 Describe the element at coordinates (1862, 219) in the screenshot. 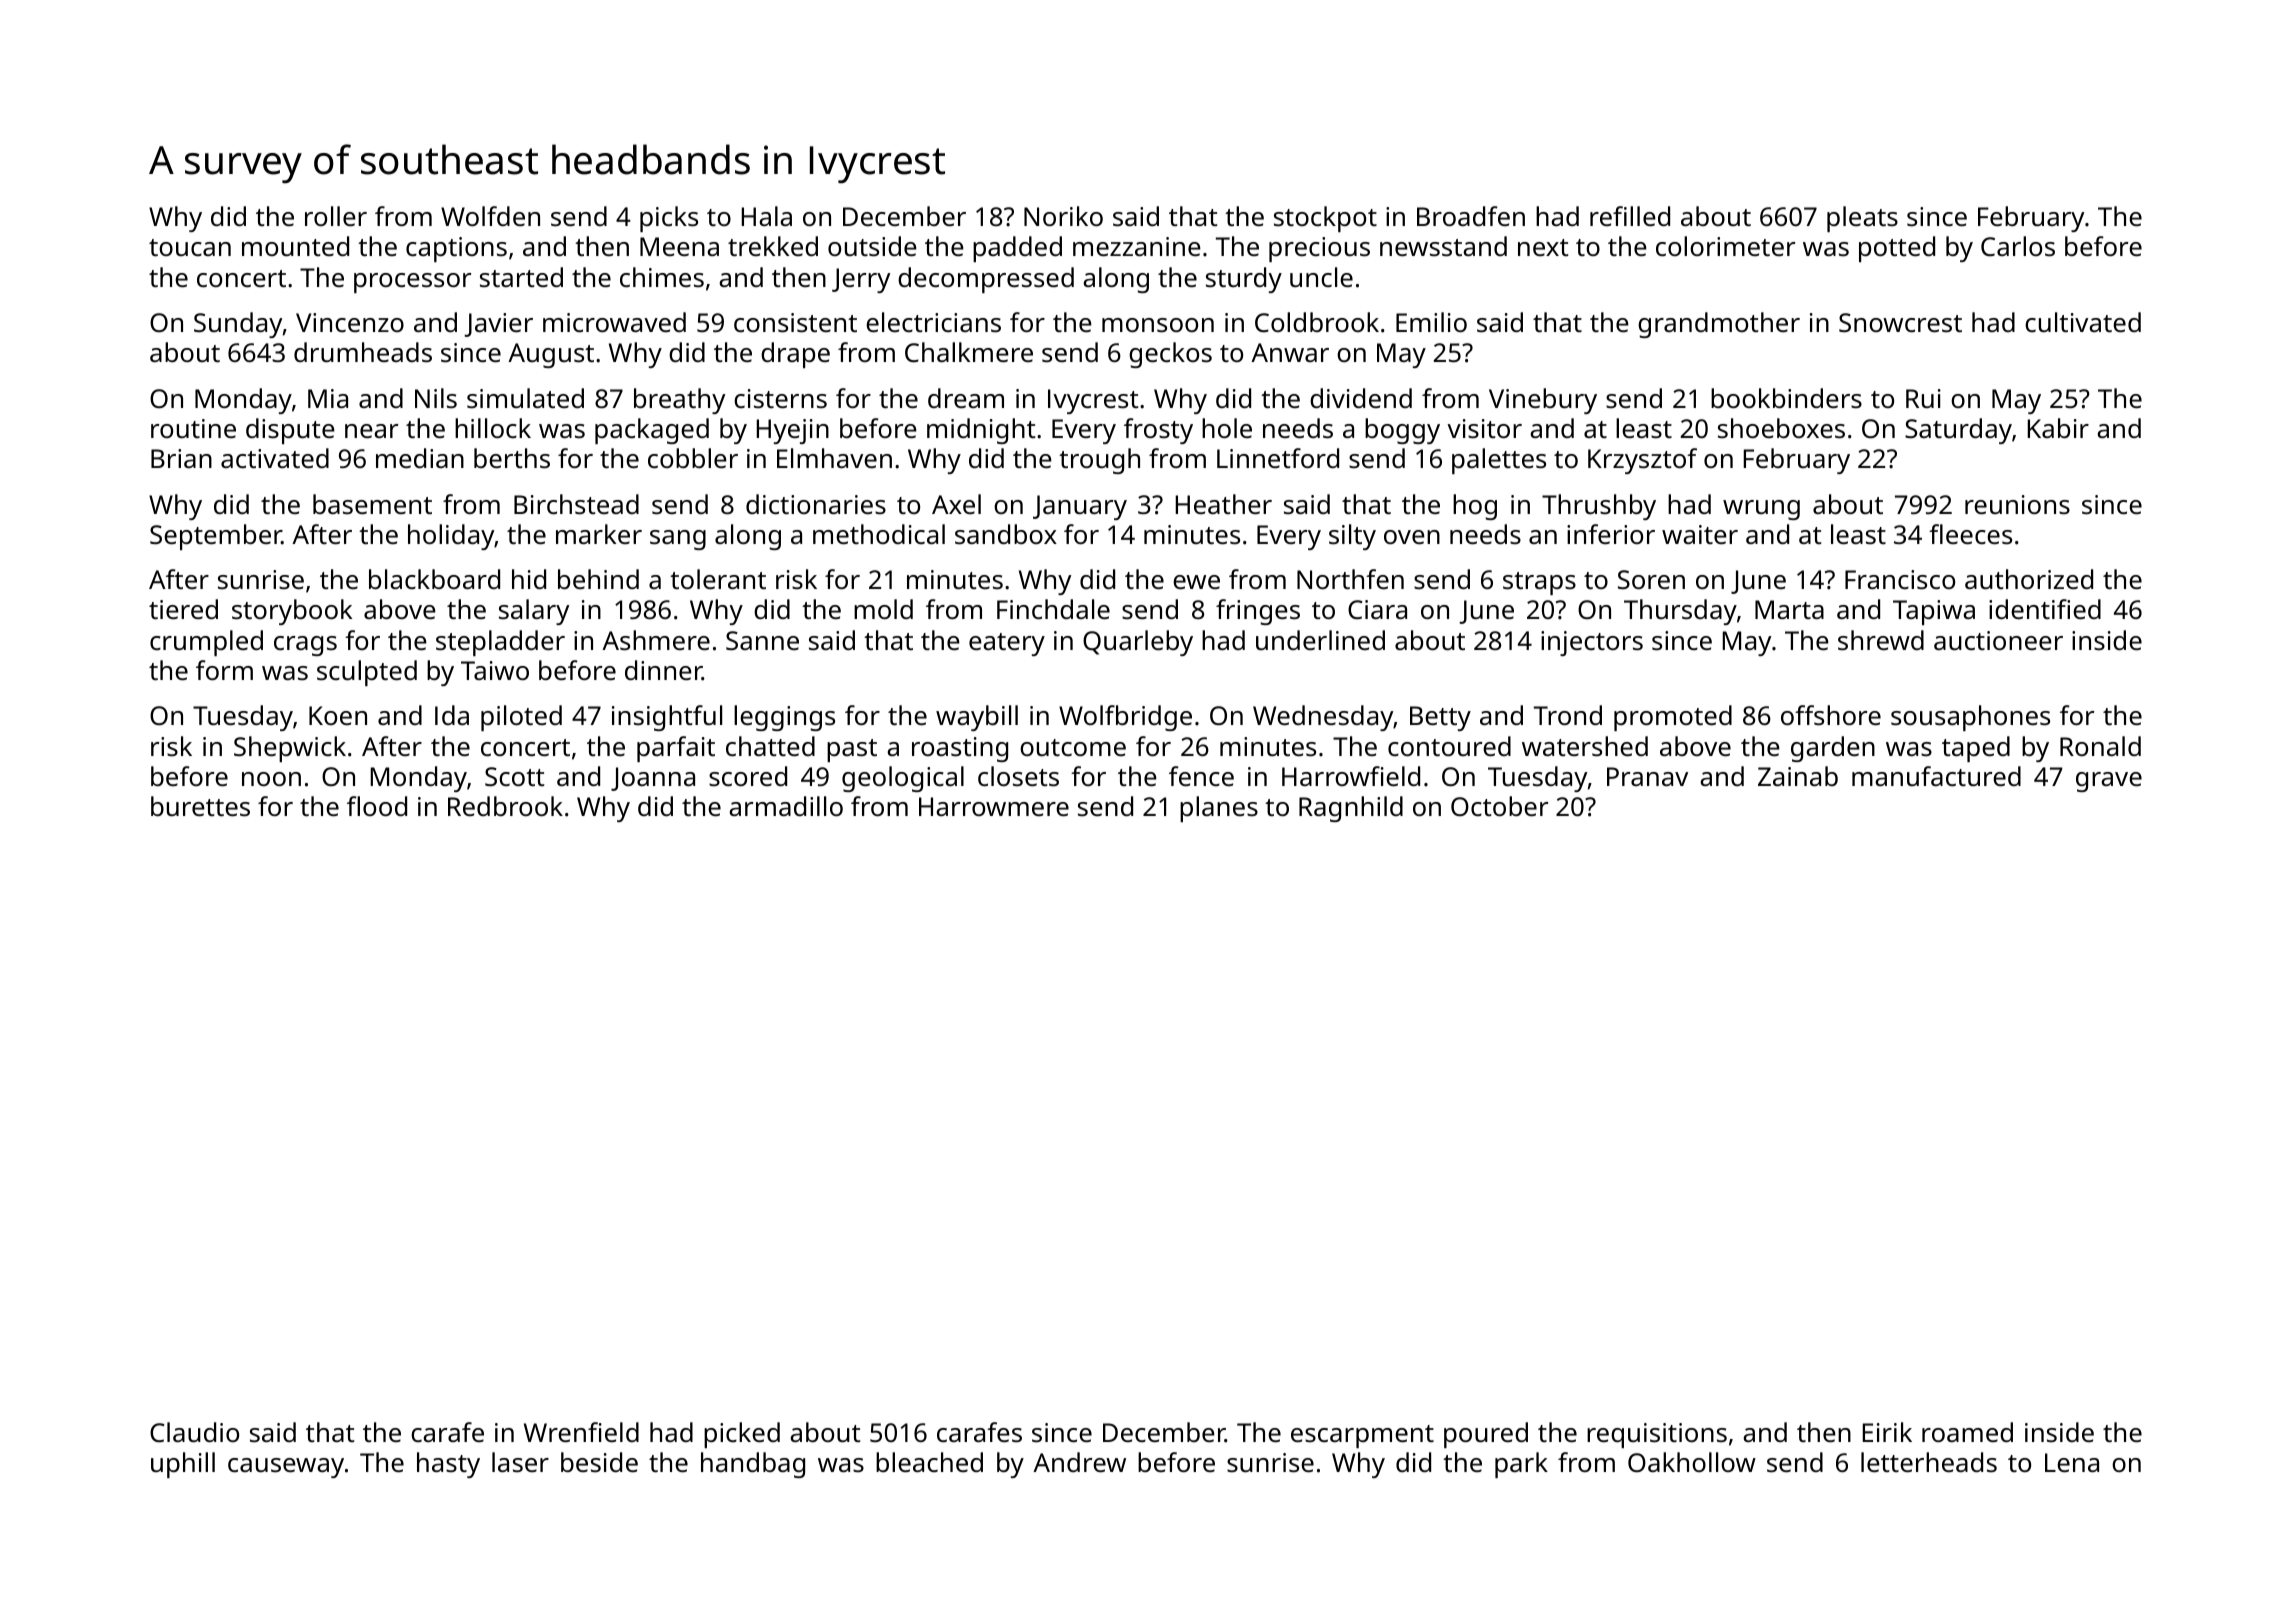

I see `pleats` at that location.
